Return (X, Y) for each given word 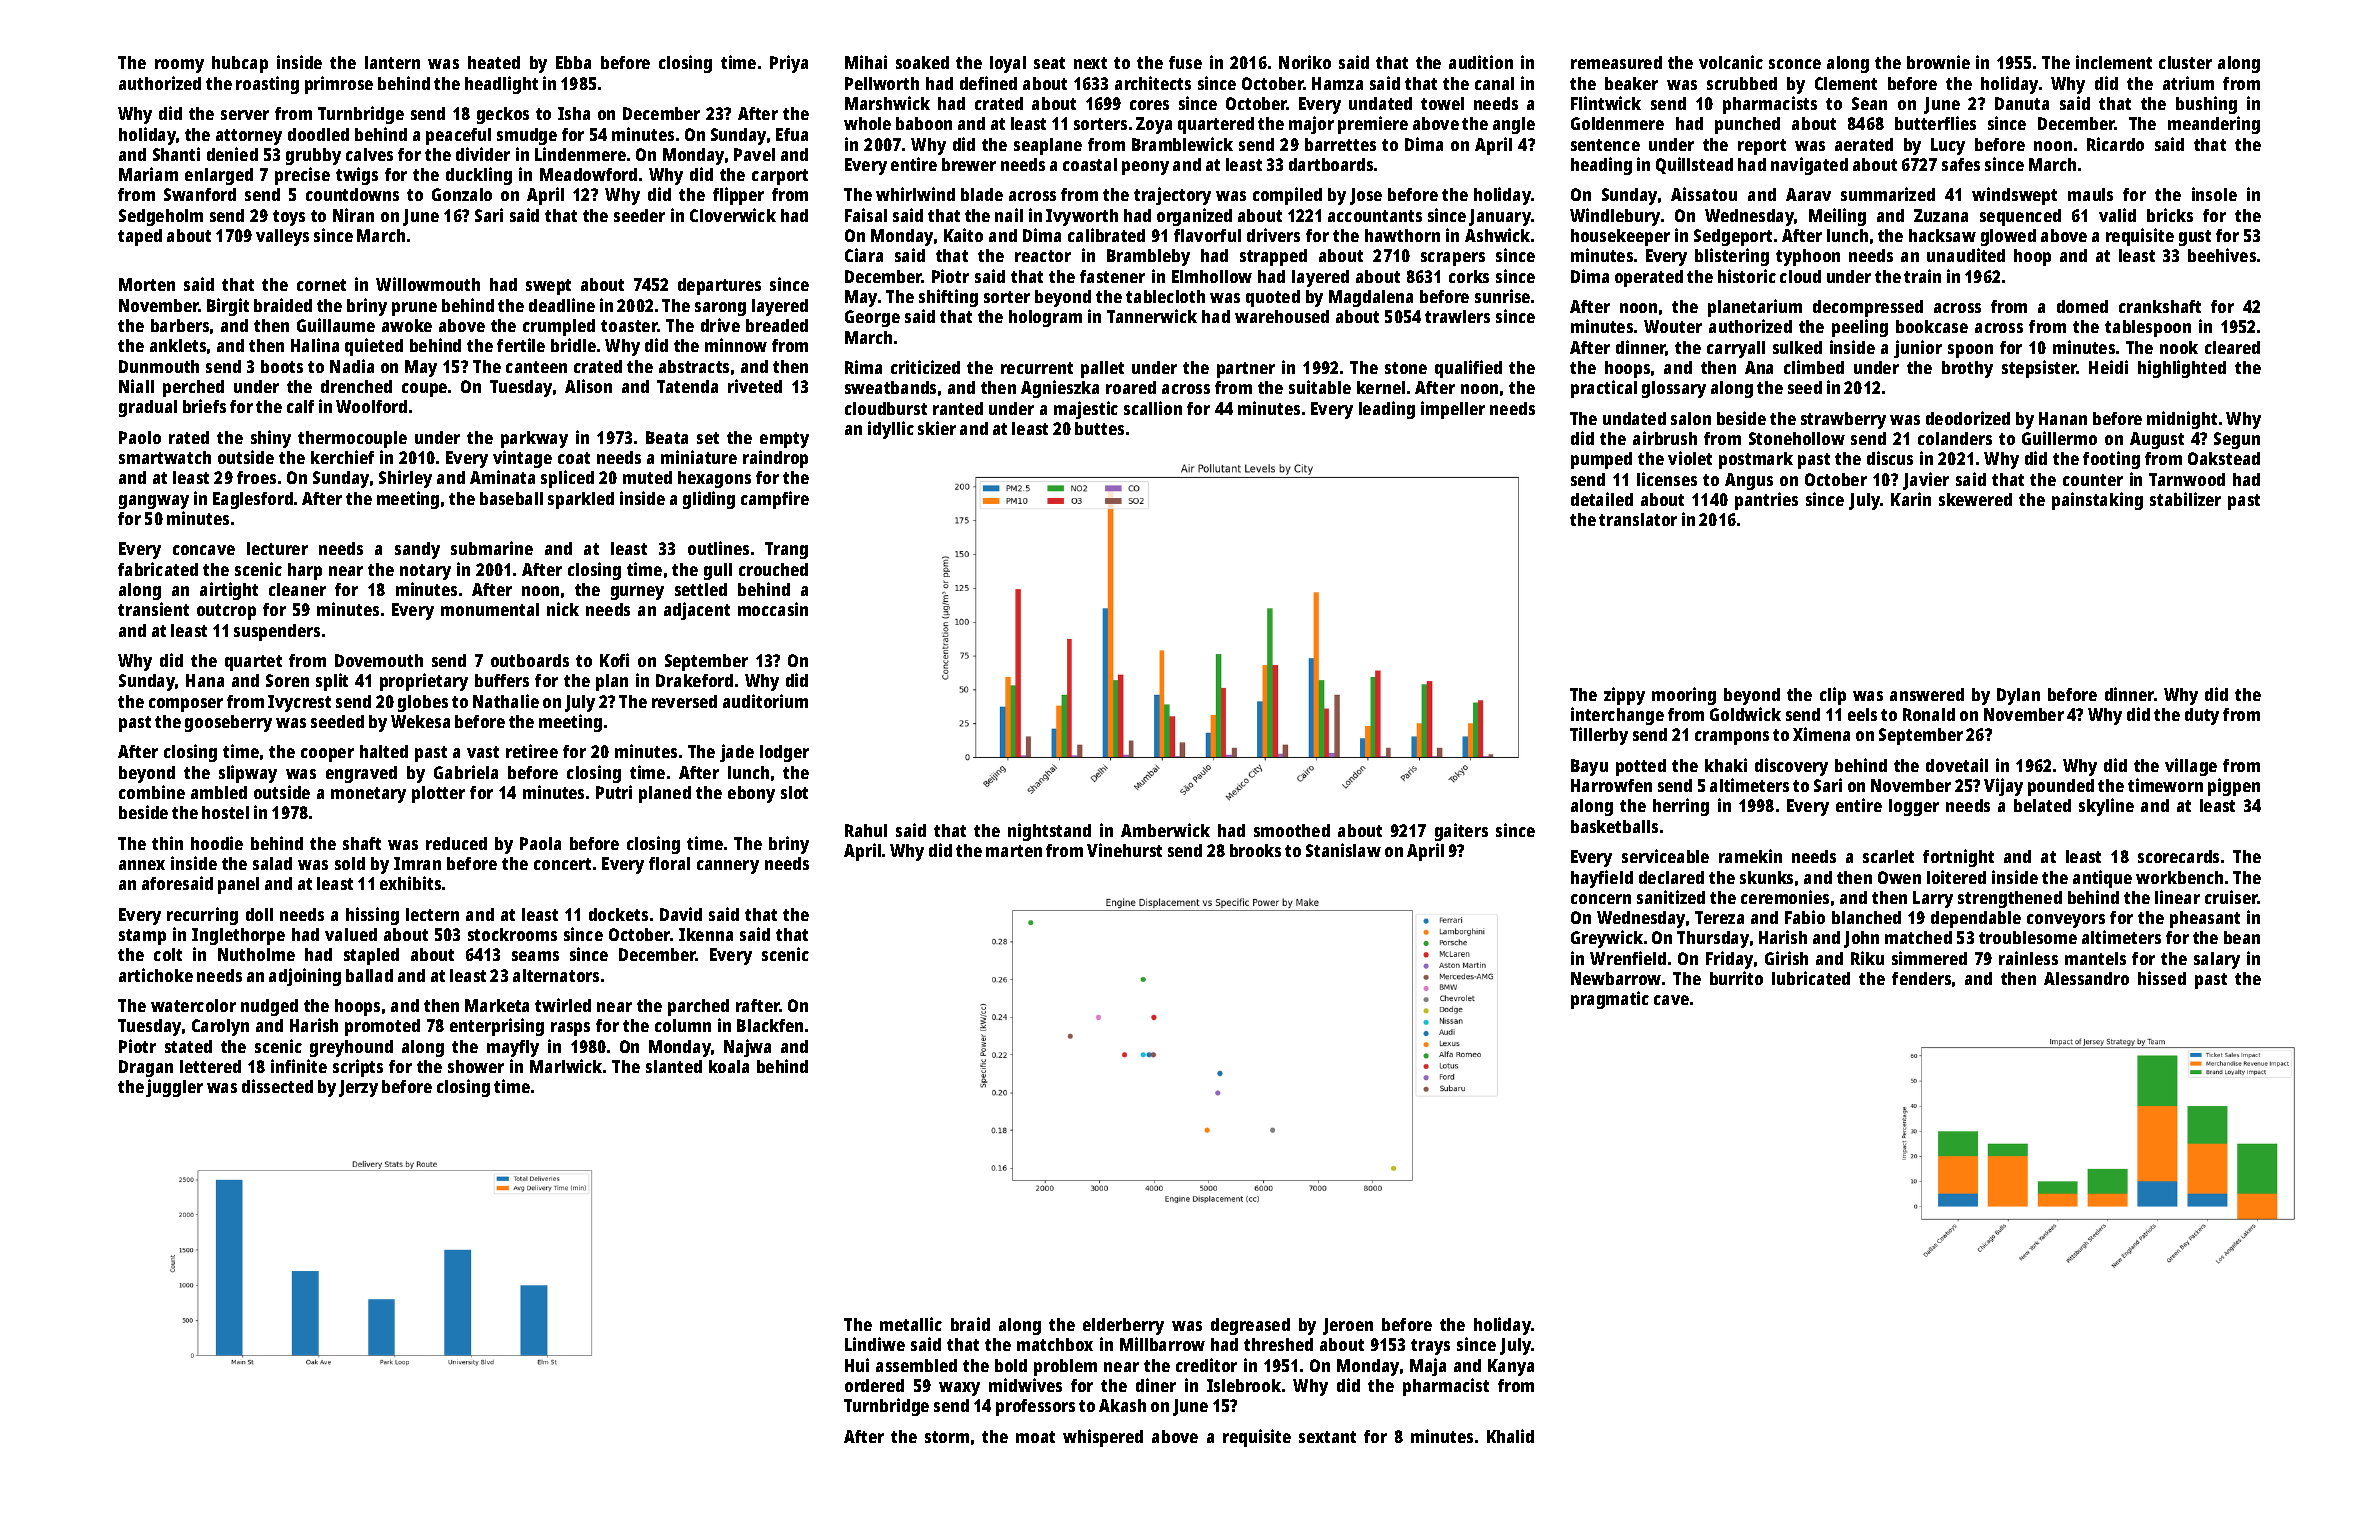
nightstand (1049, 832)
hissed (2162, 978)
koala (729, 1066)
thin (167, 843)
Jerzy (358, 1088)
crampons (1732, 738)
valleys (282, 237)
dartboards (1331, 164)
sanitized (1671, 897)
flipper (738, 196)
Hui (857, 1365)
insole (2214, 194)
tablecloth (1165, 296)
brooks (1255, 850)
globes (423, 703)
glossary (1674, 389)
